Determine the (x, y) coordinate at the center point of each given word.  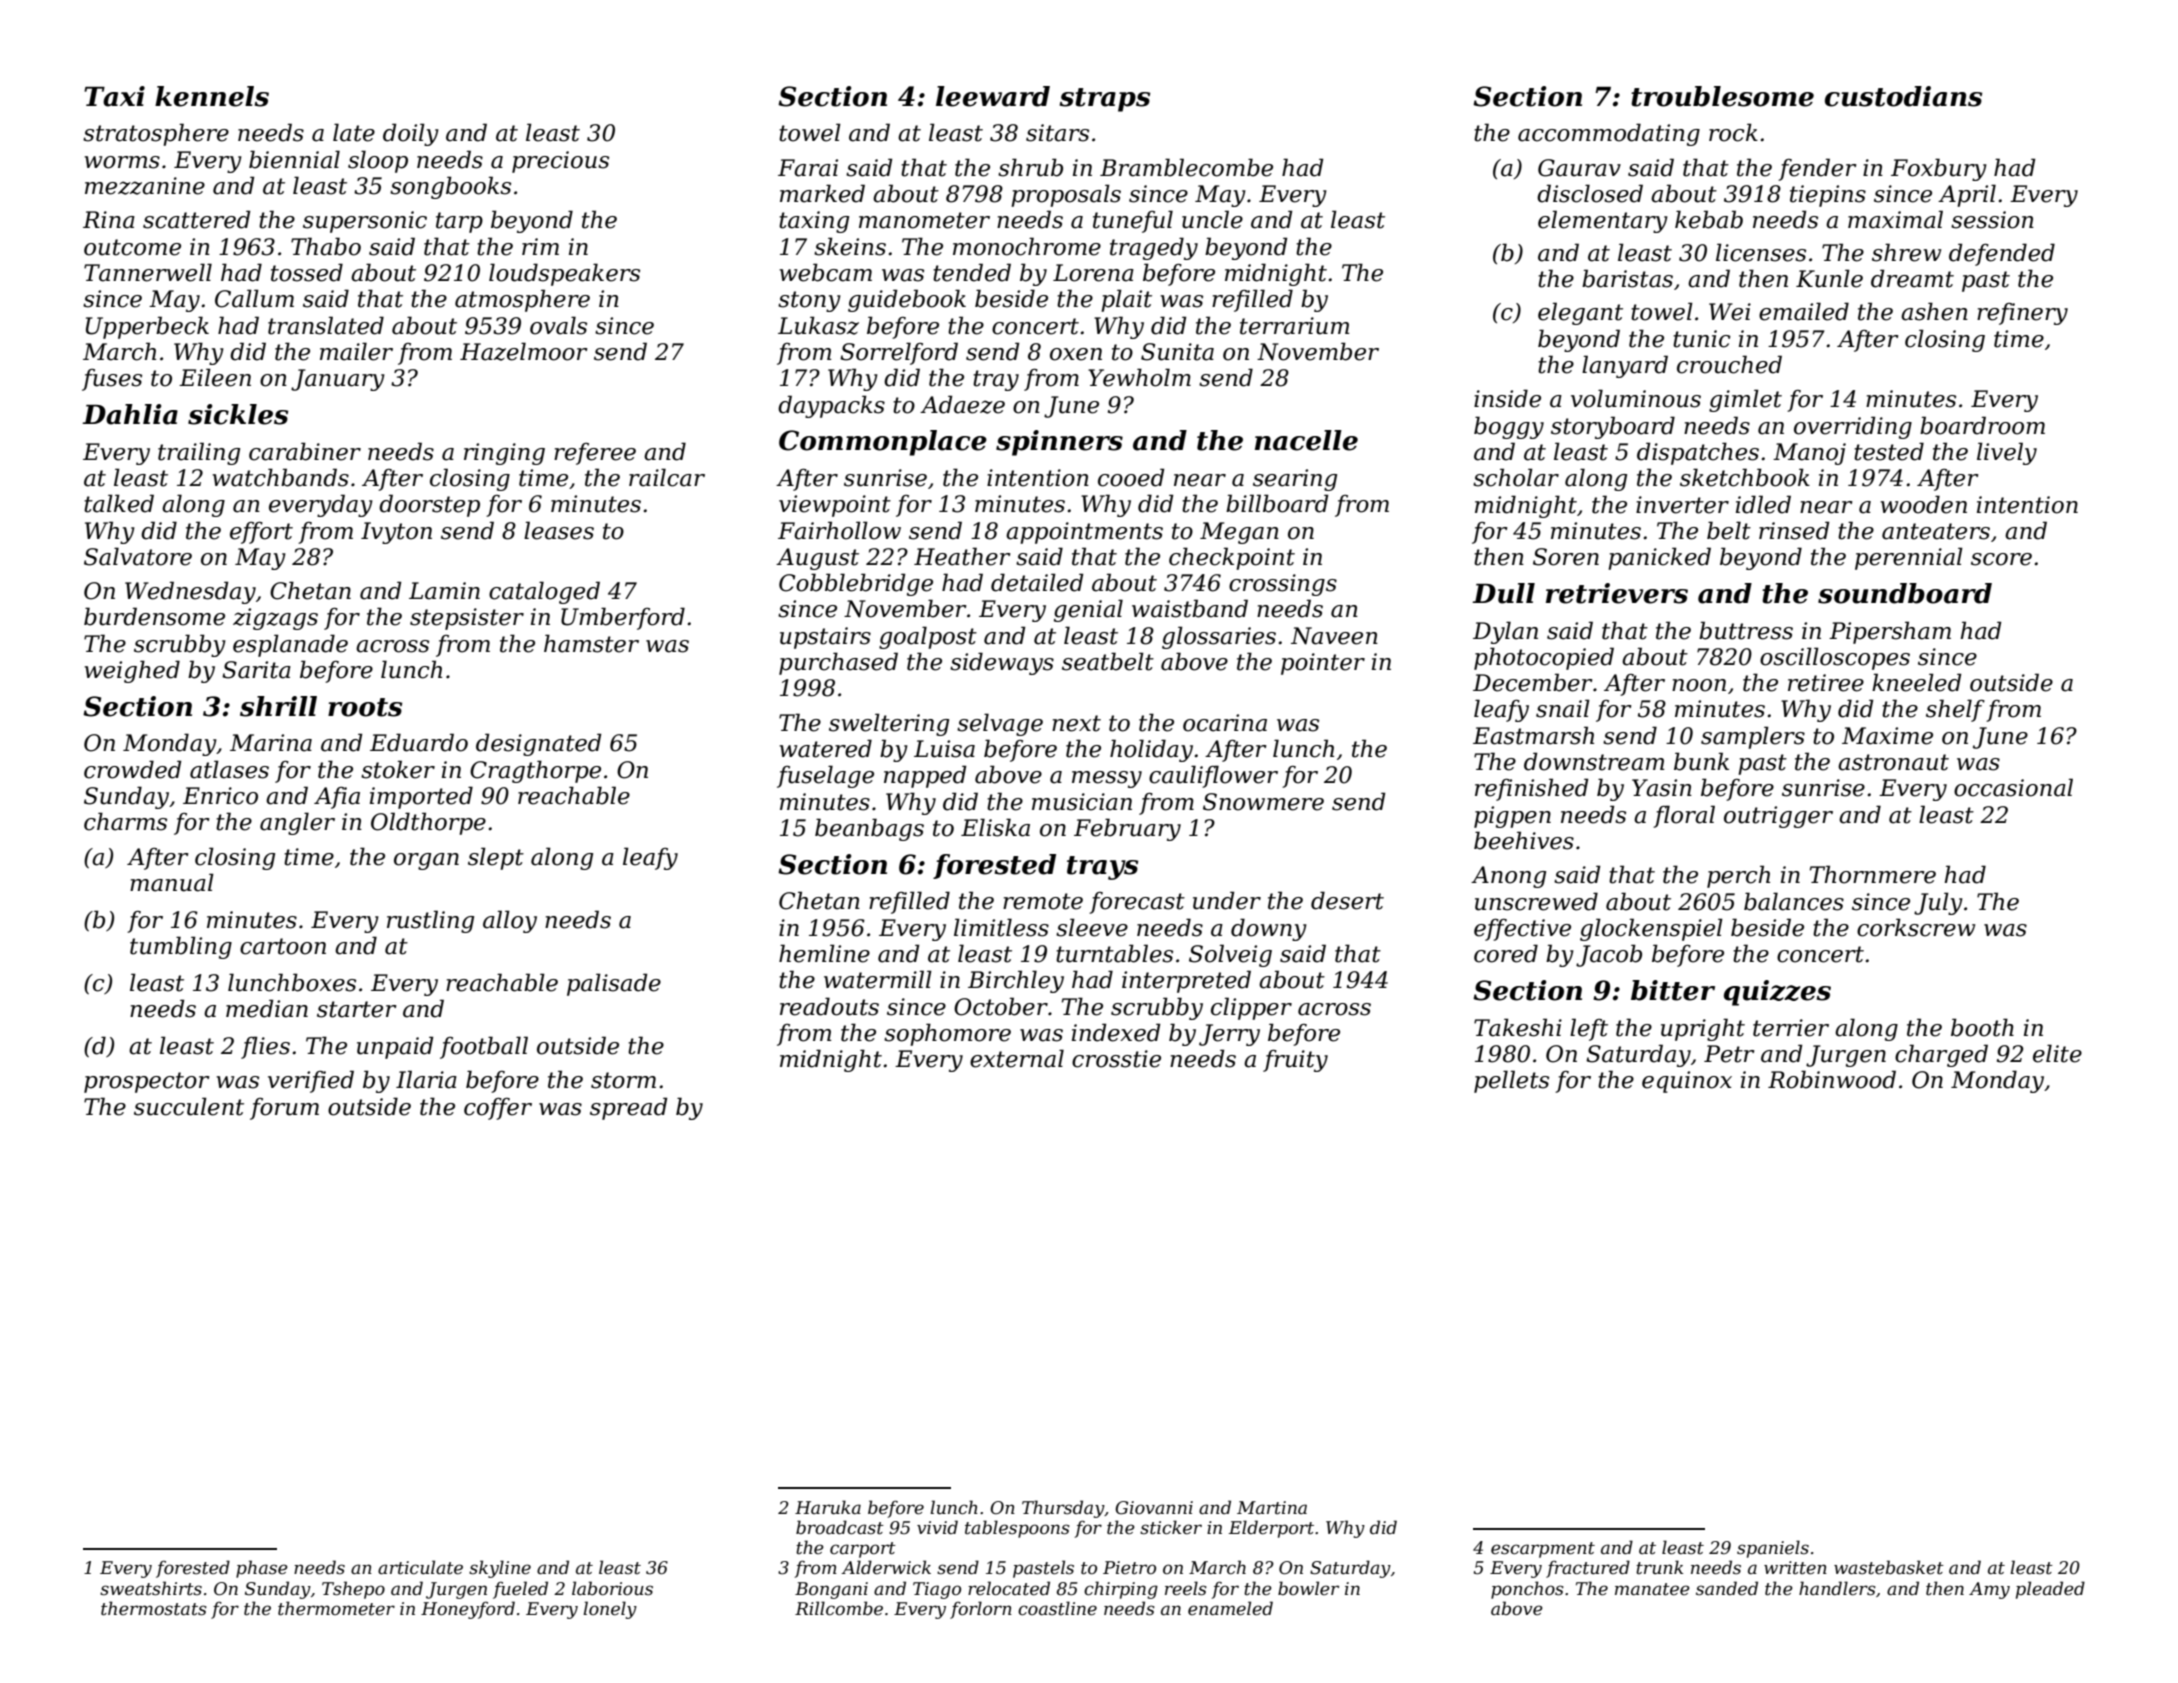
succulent (189, 1106)
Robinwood (1832, 1079)
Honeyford (468, 1610)
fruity (1295, 1061)
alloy (510, 921)
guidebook (907, 300)
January (338, 380)
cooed (1131, 477)
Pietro (1129, 1567)
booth (1982, 1027)
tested (1889, 451)
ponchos (1527, 1590)
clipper (1251, 1008)
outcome (132, 247)
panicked (1659, 558)
